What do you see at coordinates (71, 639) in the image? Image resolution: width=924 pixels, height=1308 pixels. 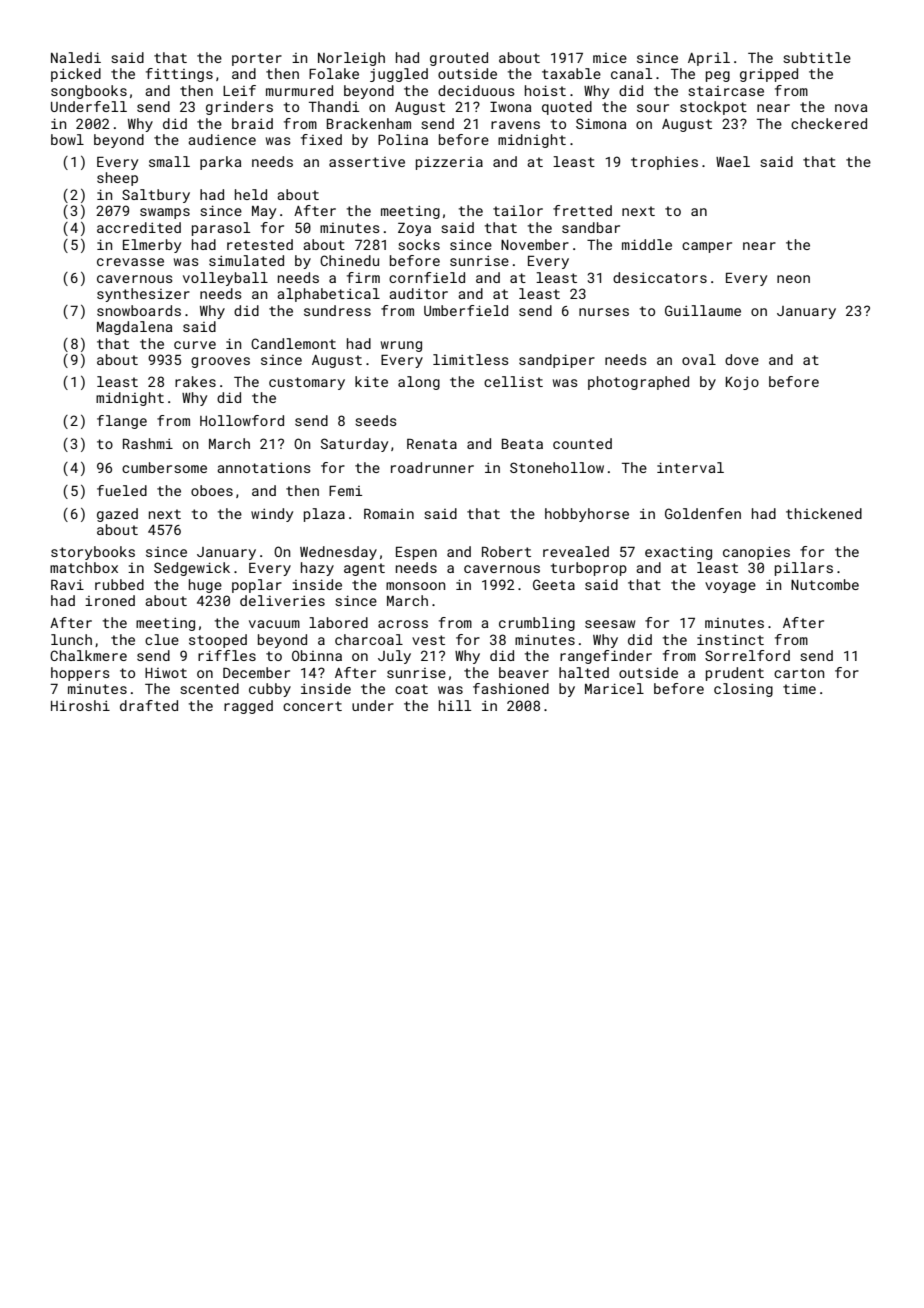 I see `lunch` at bounding box center [71, 639].
